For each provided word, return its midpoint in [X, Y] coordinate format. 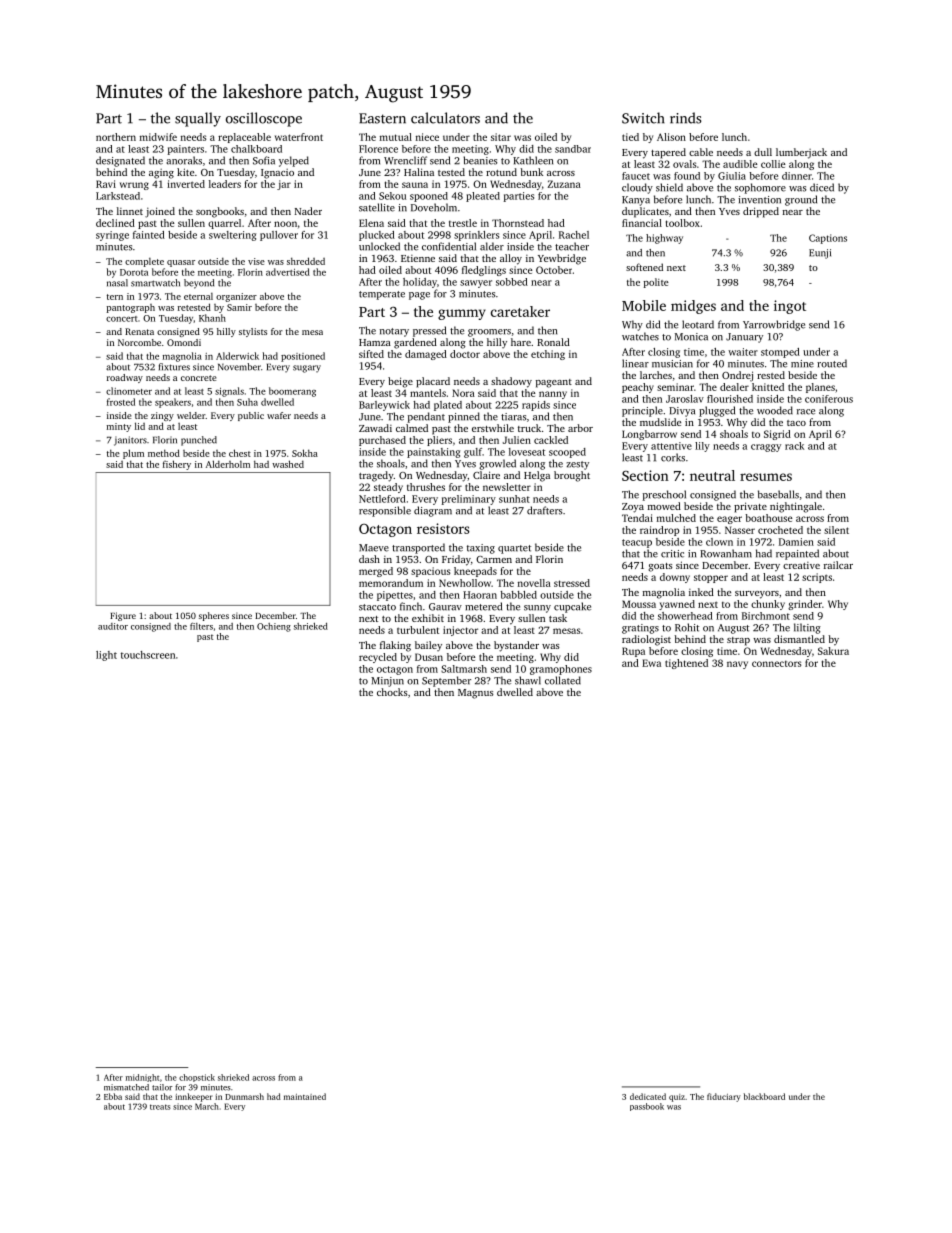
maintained [305, 1096]
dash [369, 559]
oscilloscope [264, 119]
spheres [214, 616]
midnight [142, 1078]
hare [521, 342]
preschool [664, 495]
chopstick [197, 1078]
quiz [677, 1098]
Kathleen [533, 160]
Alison [671, 137]
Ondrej [737, 376]
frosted [121, 402]
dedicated [648, 1096]
